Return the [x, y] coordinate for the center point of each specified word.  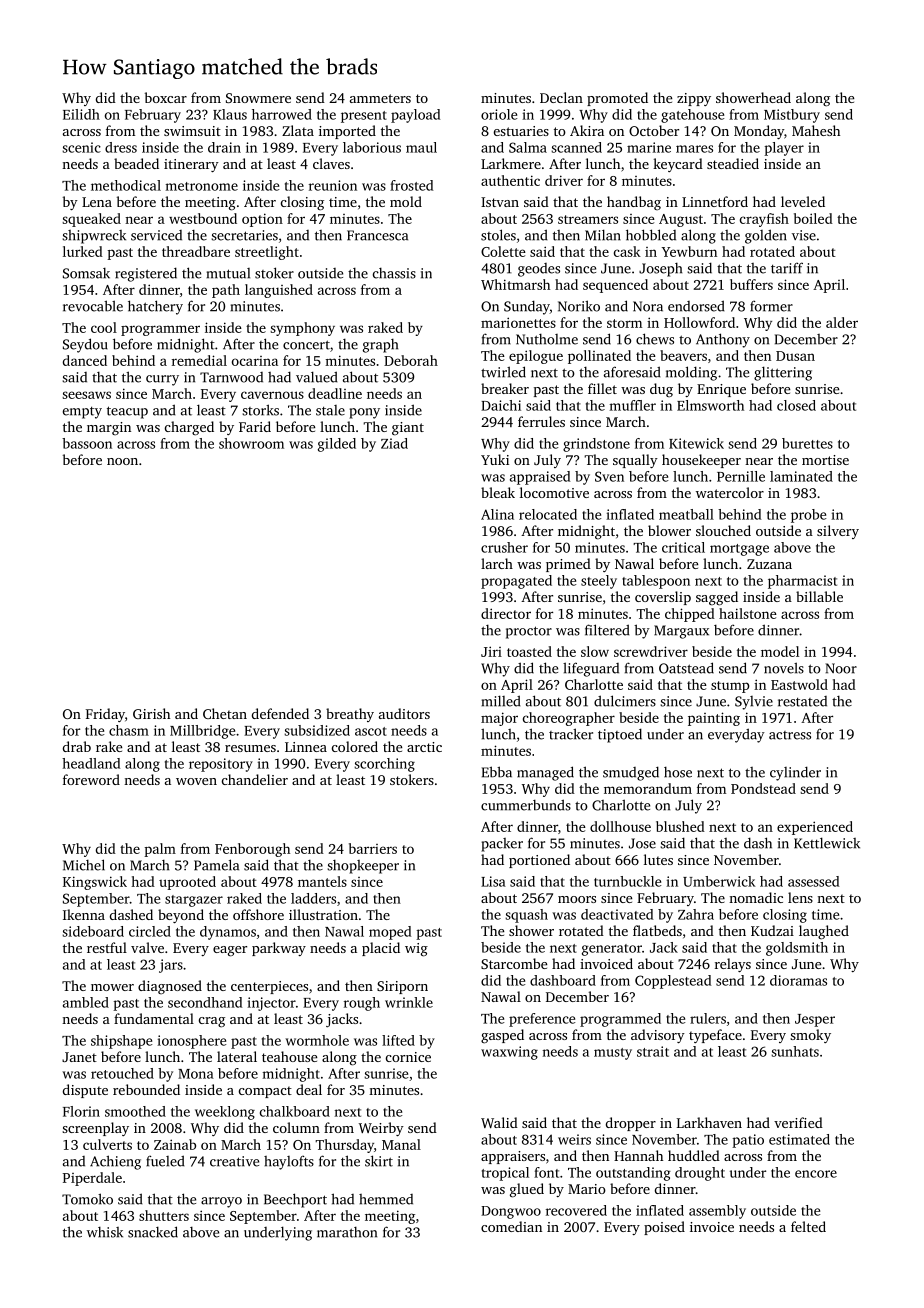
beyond [181, 916]
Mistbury [792, 116]
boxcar [166, 97]
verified [798, 1122]
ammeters [380, 98]
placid [381, 949]
